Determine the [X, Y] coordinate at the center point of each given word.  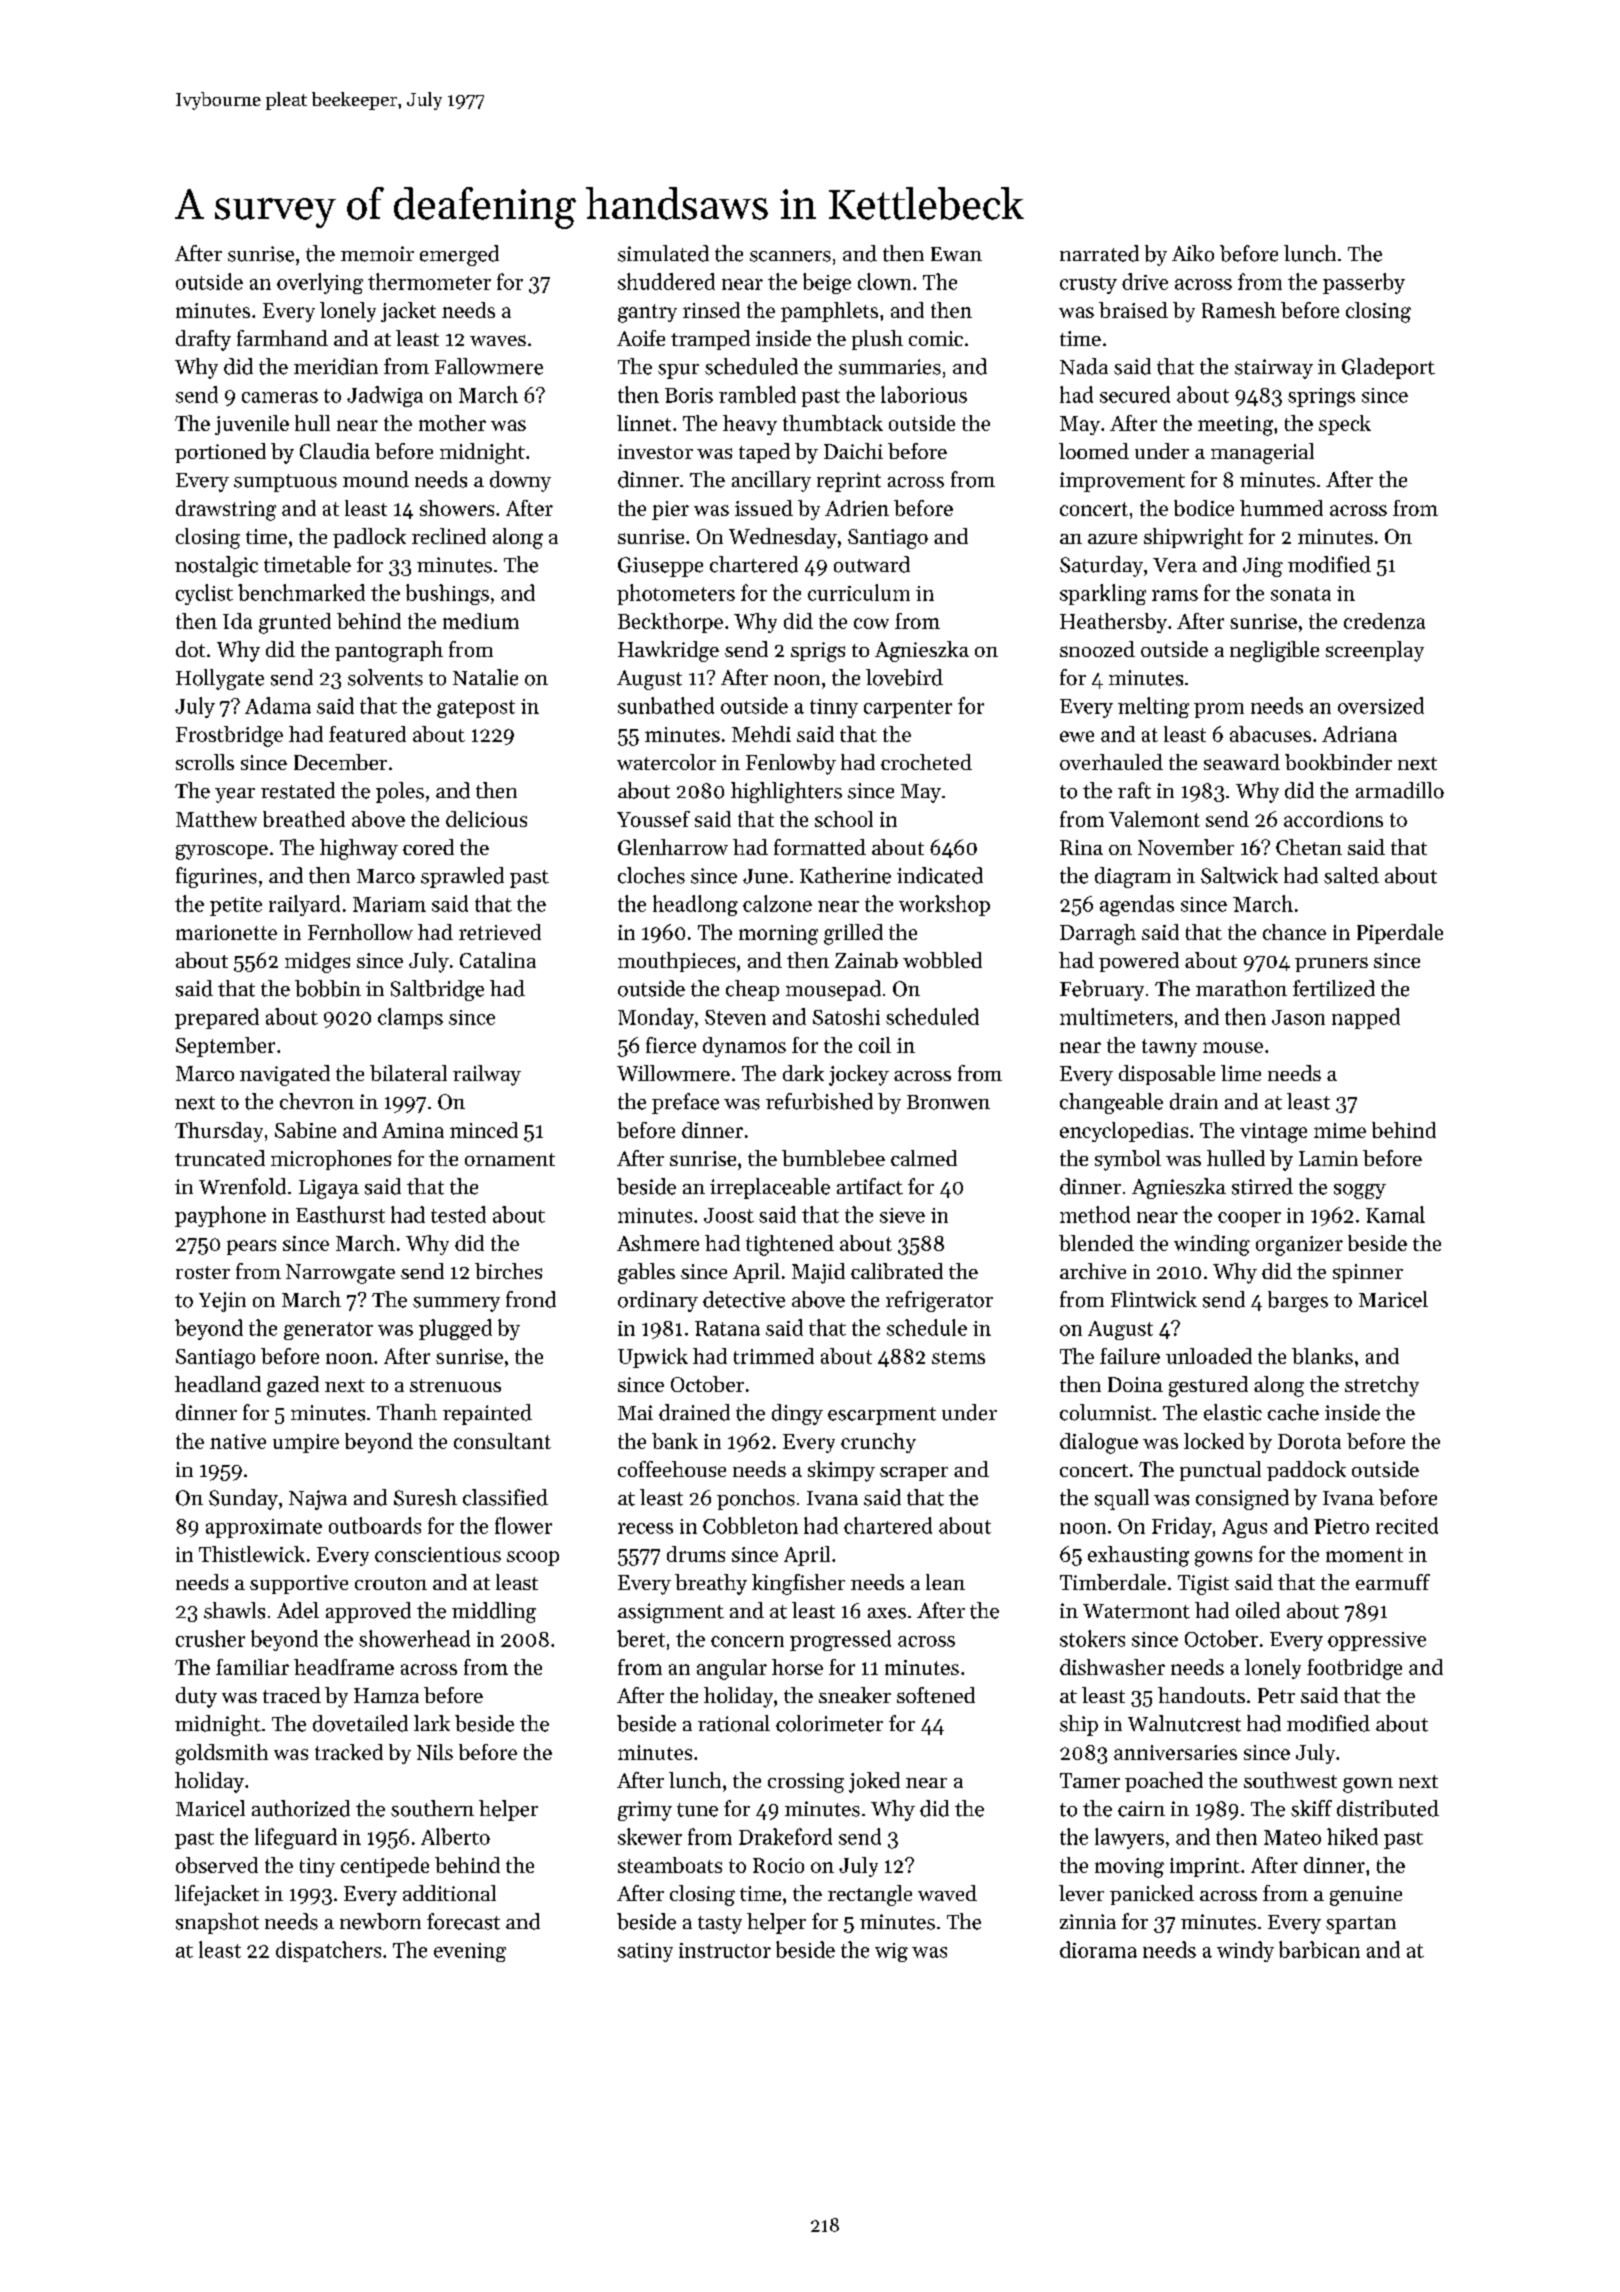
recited [1407, 1525]
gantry [647, 313]
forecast [463, 1921]
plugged [455, 1329]
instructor [725, 1950]
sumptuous [285, 483]
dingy [797, 1414]
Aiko [1193, 253]
